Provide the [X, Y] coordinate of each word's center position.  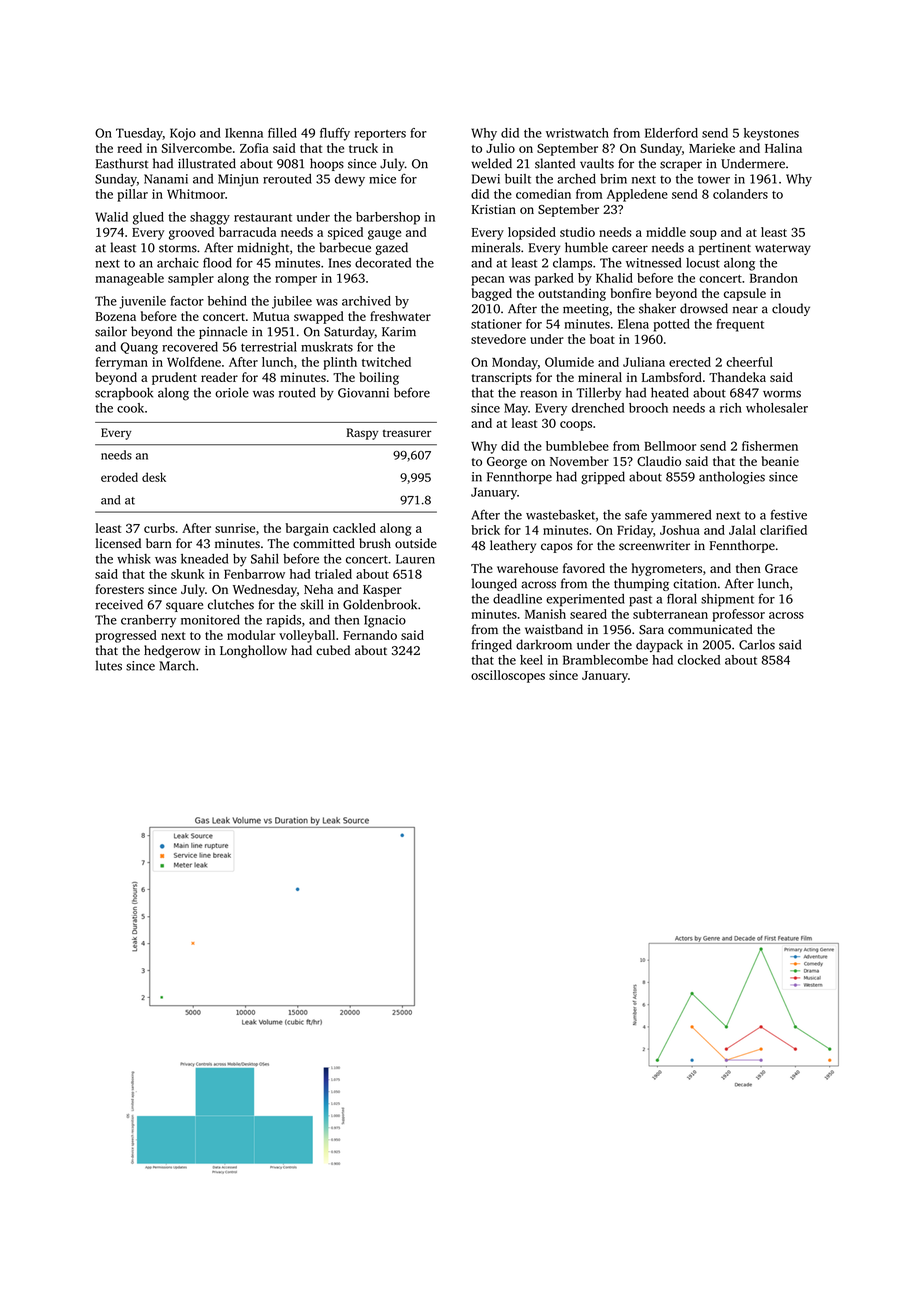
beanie [780, 461]
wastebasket [560, 515]
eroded [119, 477]
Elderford [671, 133]
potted [672, 325]
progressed [126, 636]
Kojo [183, 134]
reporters [380, 135]
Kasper [382, 591]
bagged [492, 294]
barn [159, 543]
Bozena [116, 316]
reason [538, 394]
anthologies [732, 477]
